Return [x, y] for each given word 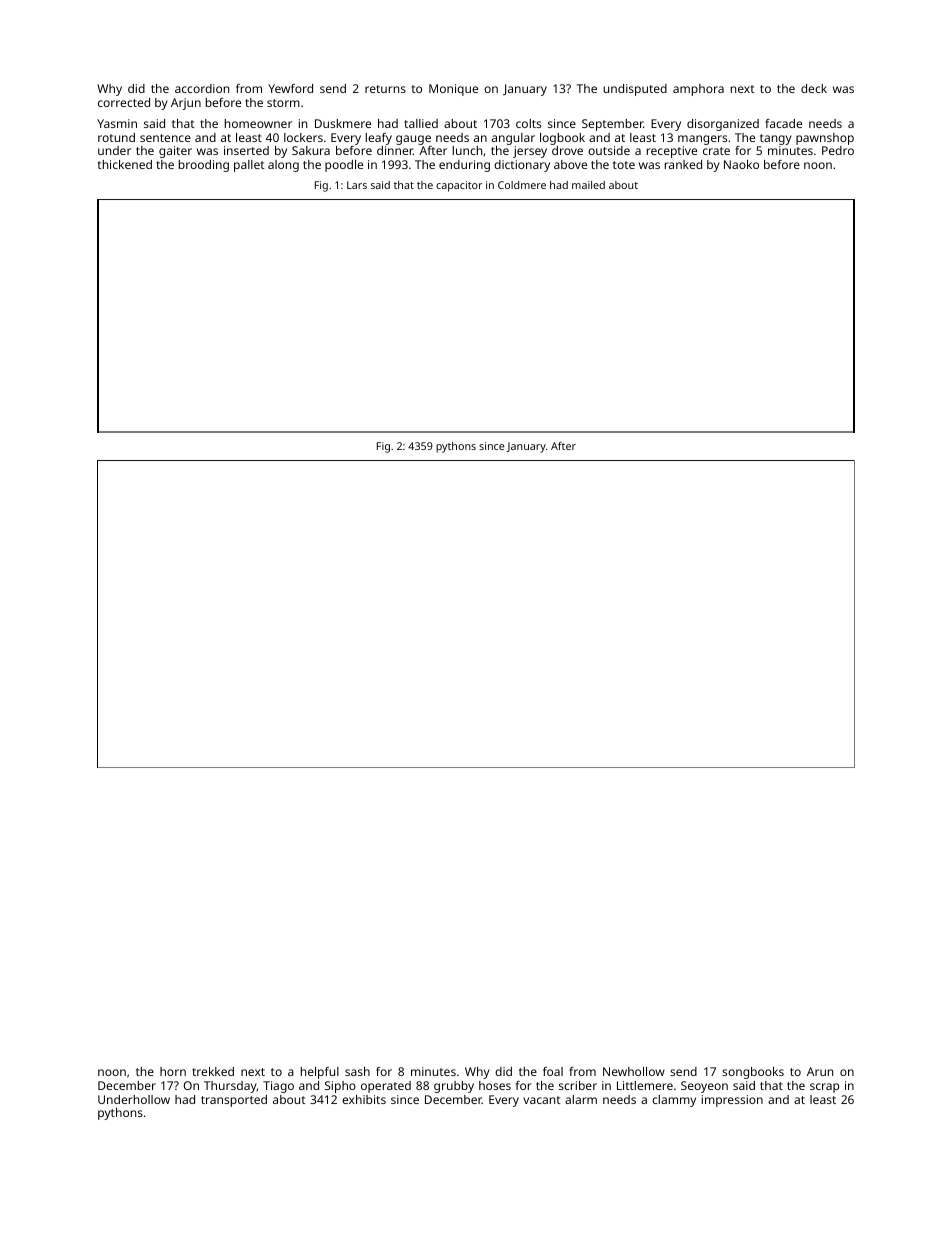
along [283, 166]
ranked [683, 164]
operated [386, 1087]
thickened [125, 164]
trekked [213, 1071]
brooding [204, 166]
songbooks [753, 1073]
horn [173, 1071]
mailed [588, 185]
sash [357, 1071]
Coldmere [522, 185]
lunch [467, 150]
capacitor [459, 186]
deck [814, 88]
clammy [674, 1101]
